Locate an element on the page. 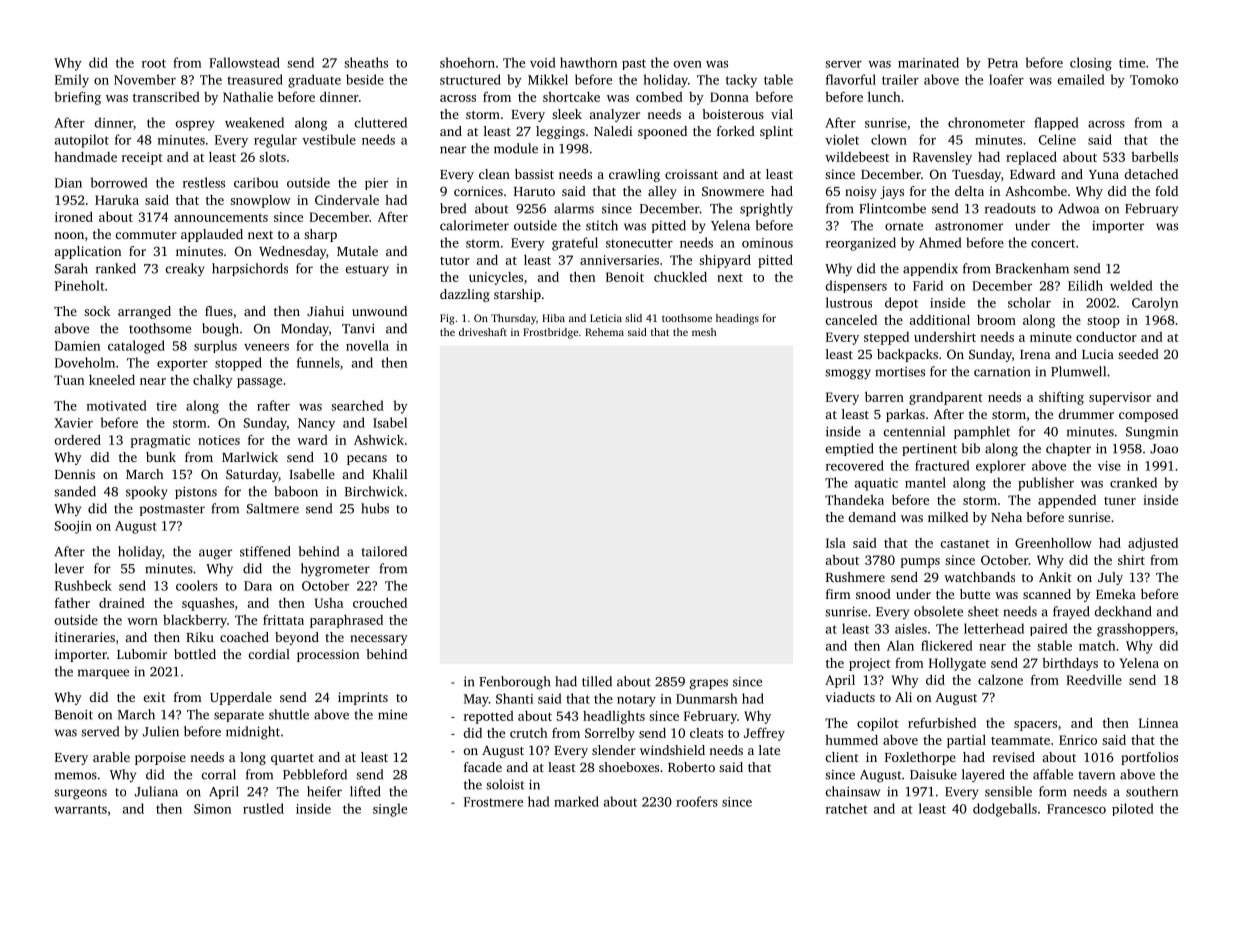 The image size is (1233, 952). conductor is located at coordinates (1106, 337).
